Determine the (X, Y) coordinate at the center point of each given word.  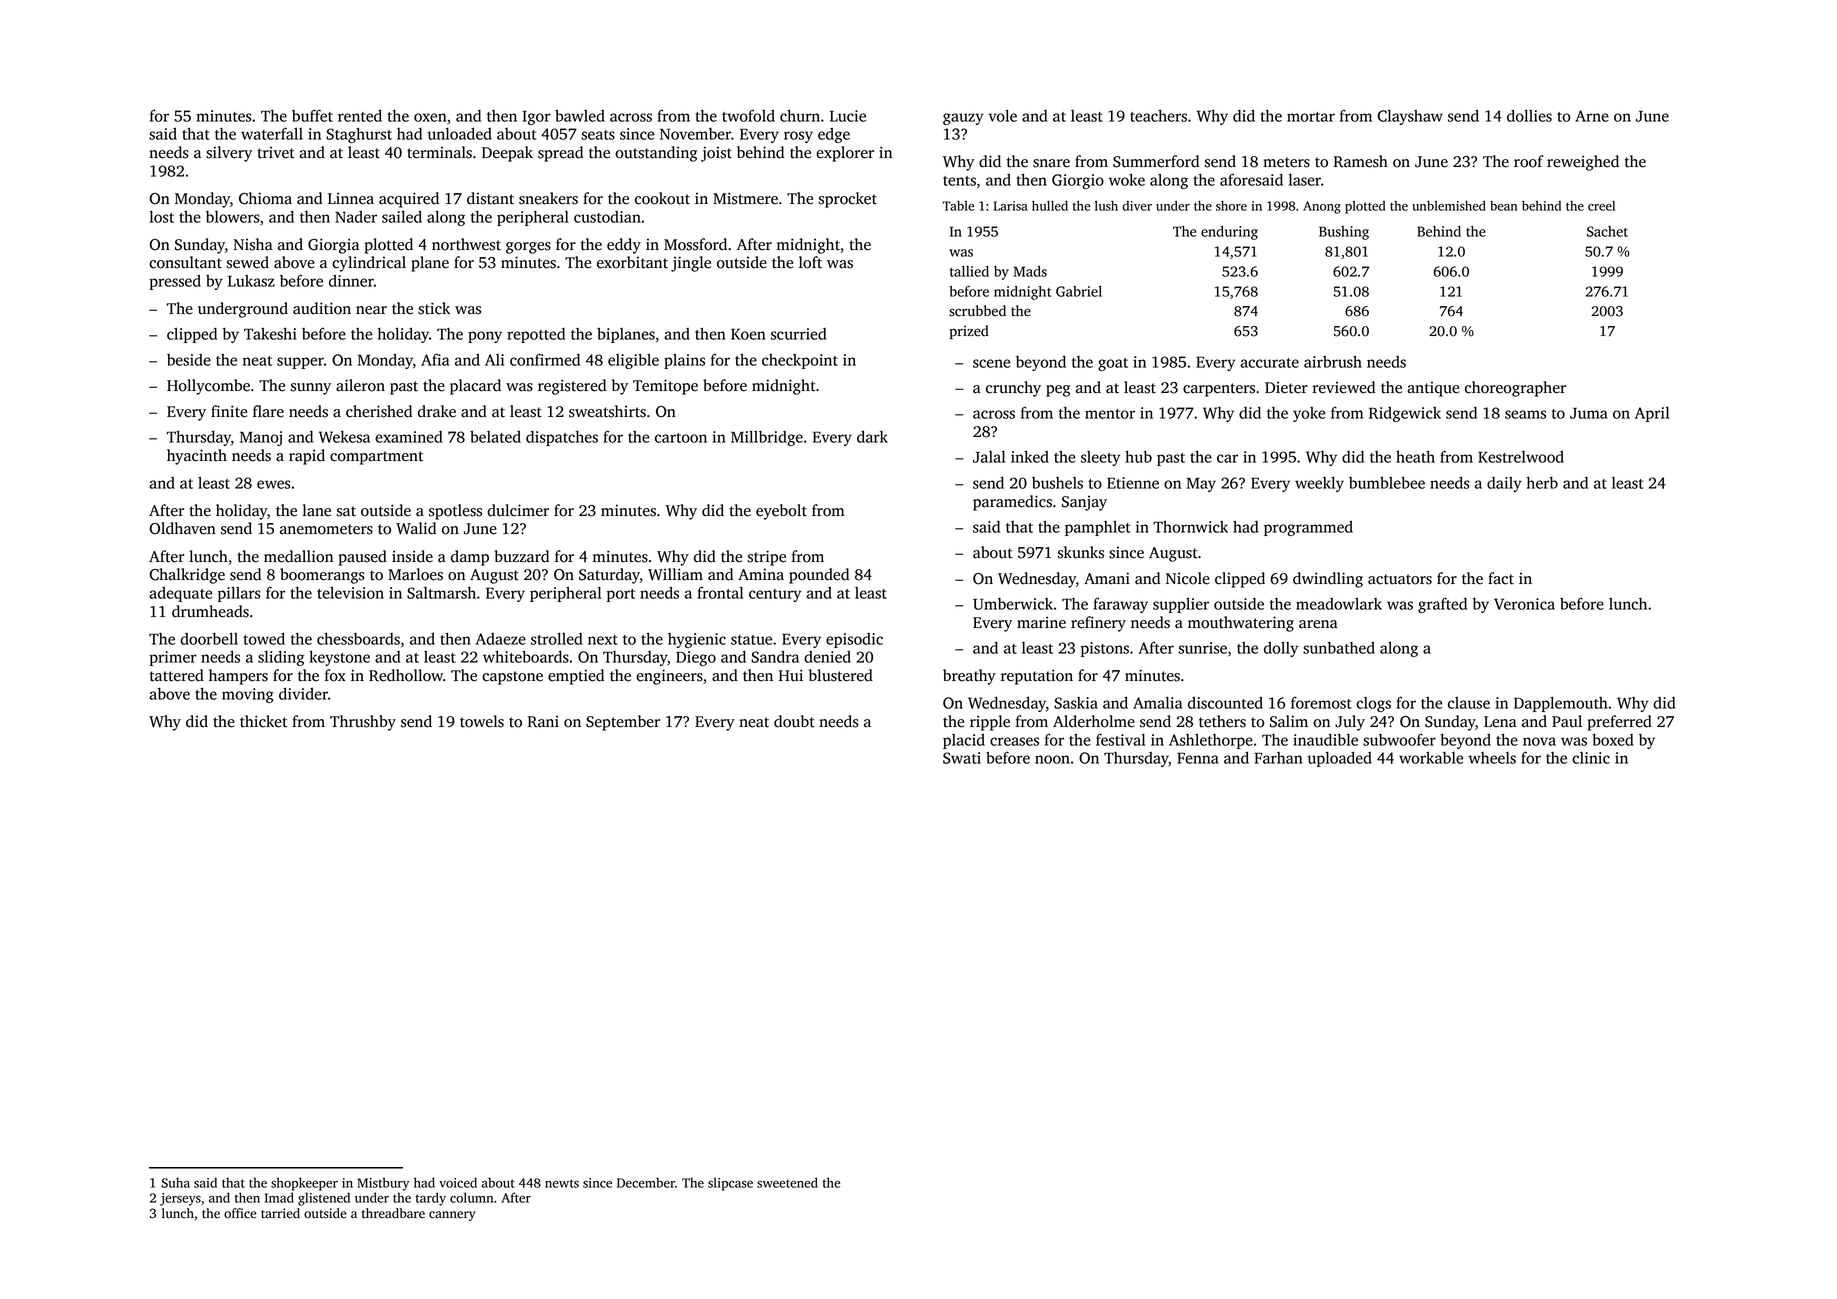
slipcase (730, 1184)
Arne (1592, 116)
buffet (312, 115)
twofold (748, 115)
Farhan (1278, 758)
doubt (794, 721)
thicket (263, 721)
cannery (452, 1216)
